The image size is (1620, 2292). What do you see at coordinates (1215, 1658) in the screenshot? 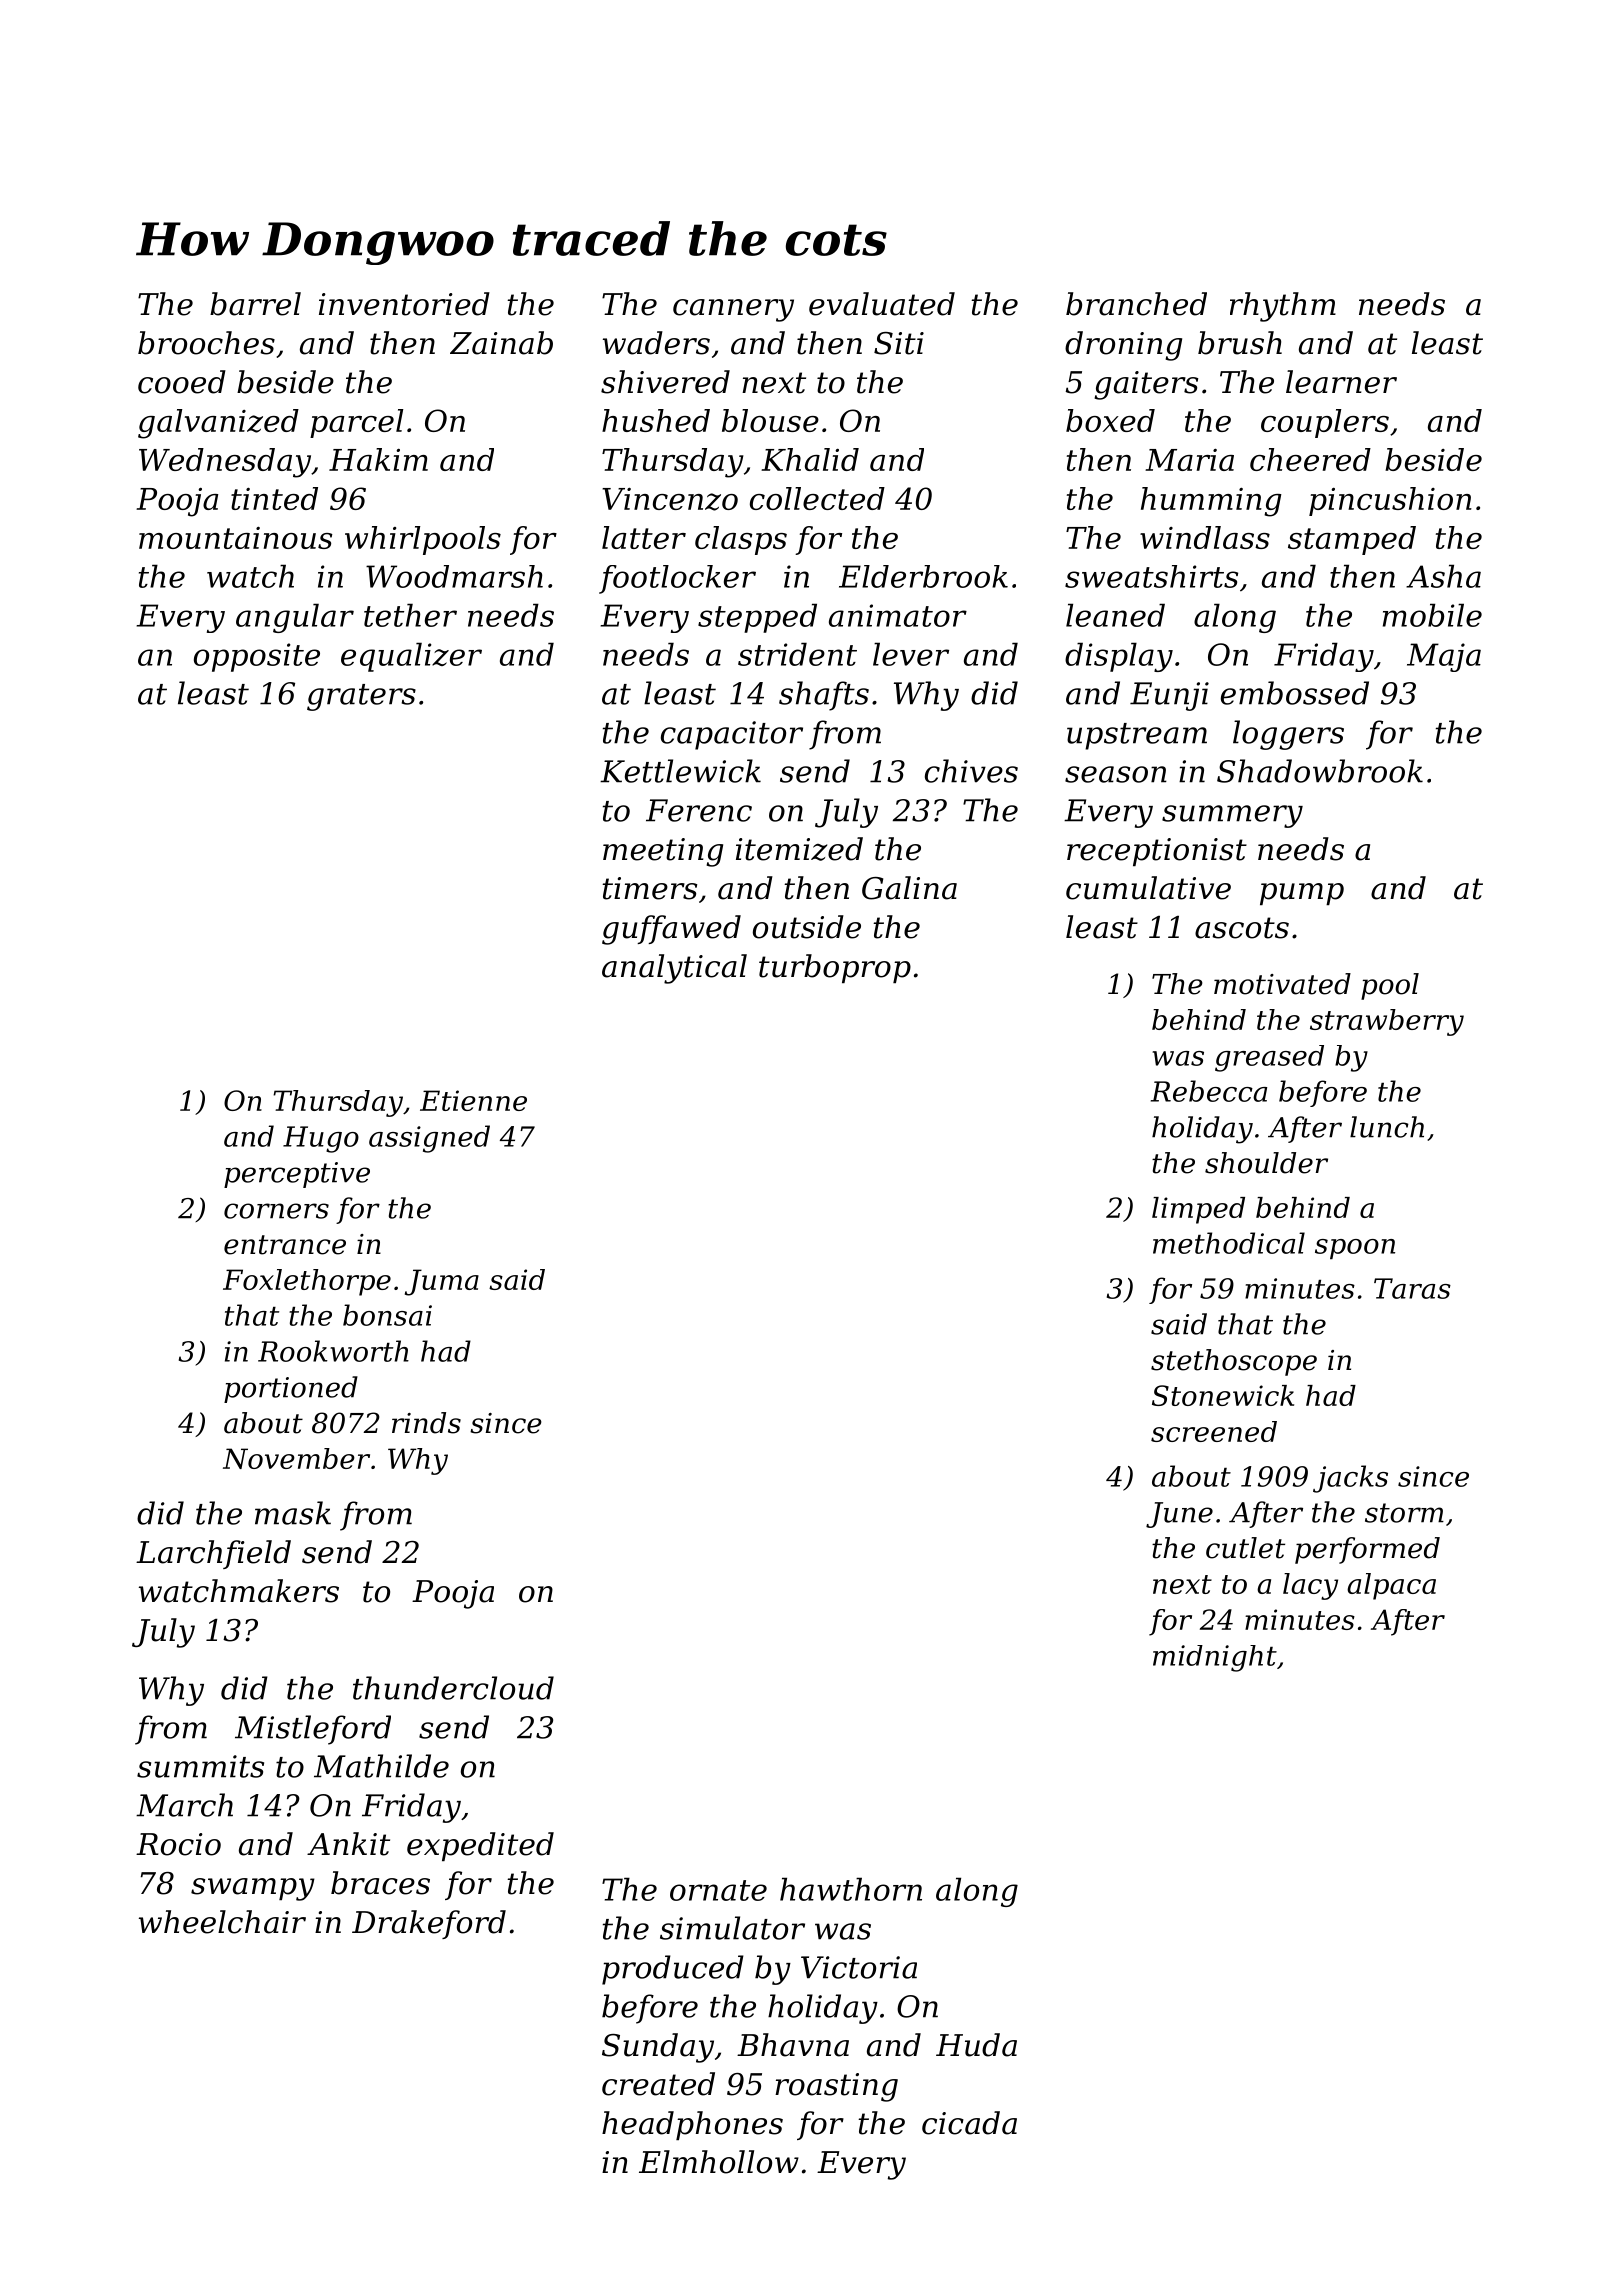
I see `midnight` at bounding box center [1215, 1658].
